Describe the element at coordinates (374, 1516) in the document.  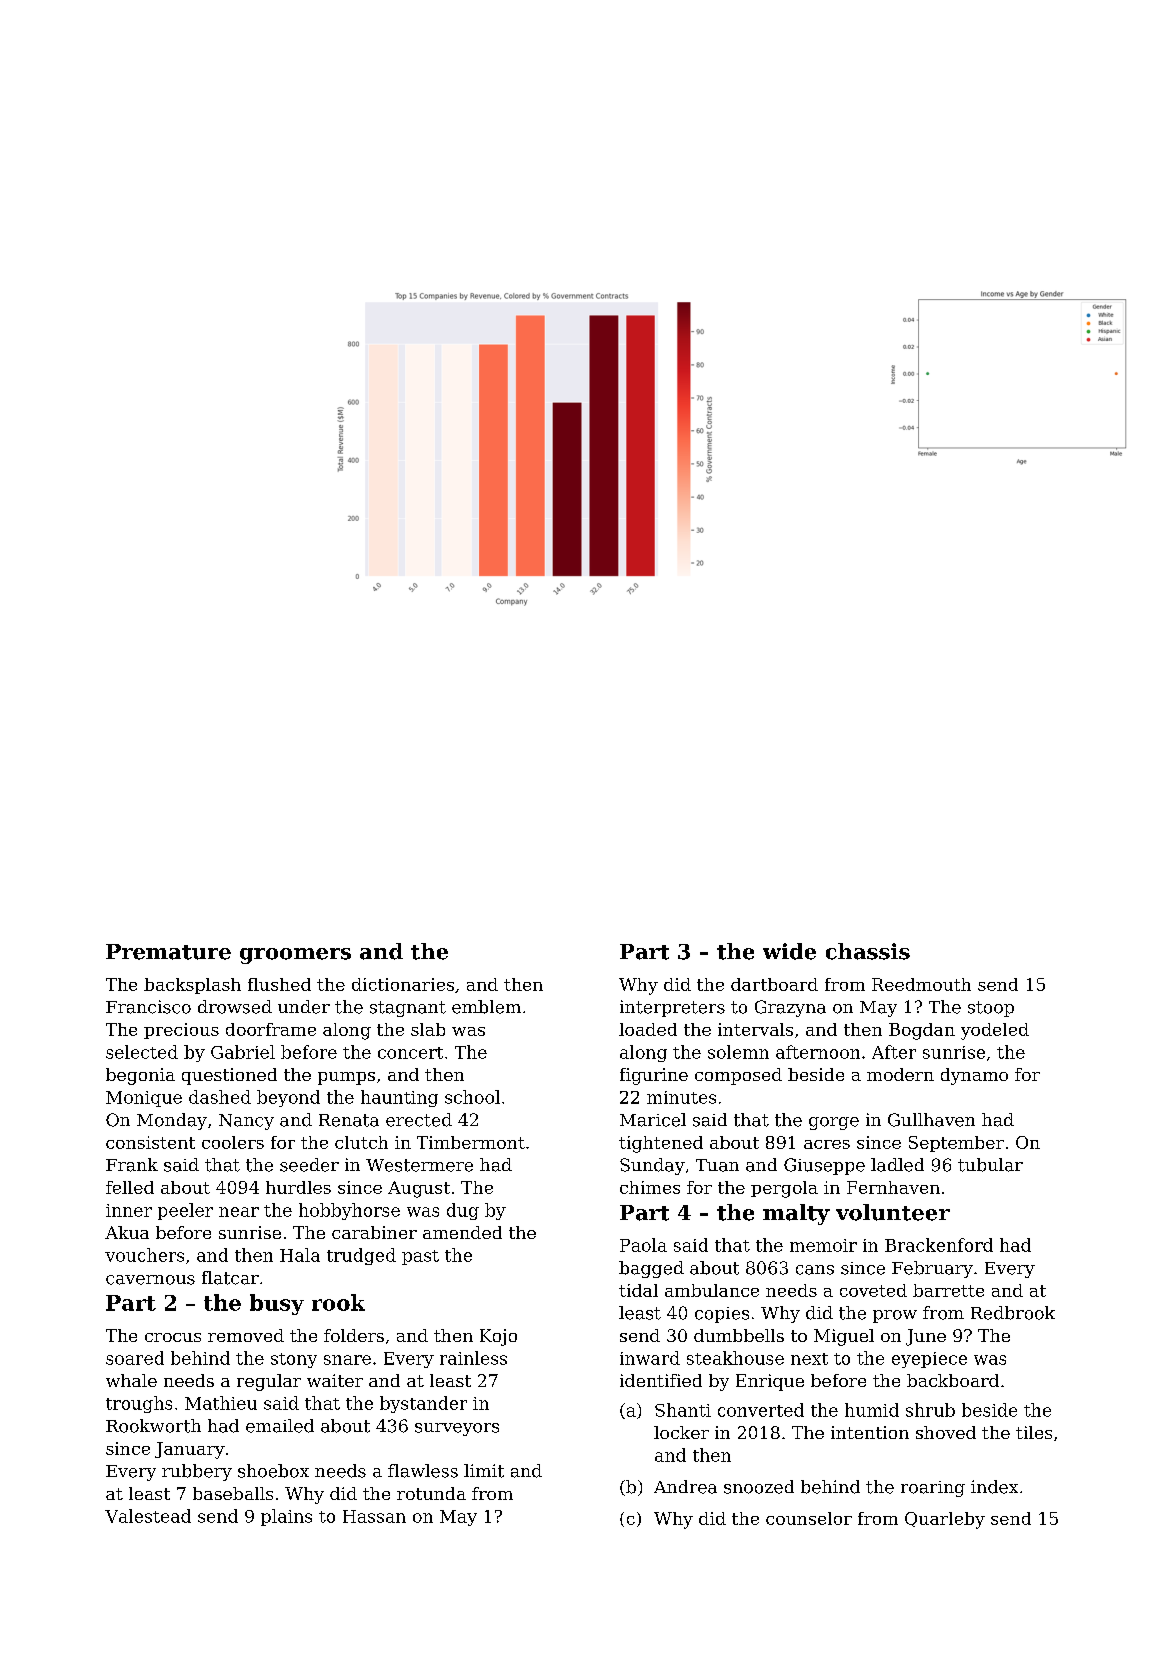
I see `Hassan` at that location.
